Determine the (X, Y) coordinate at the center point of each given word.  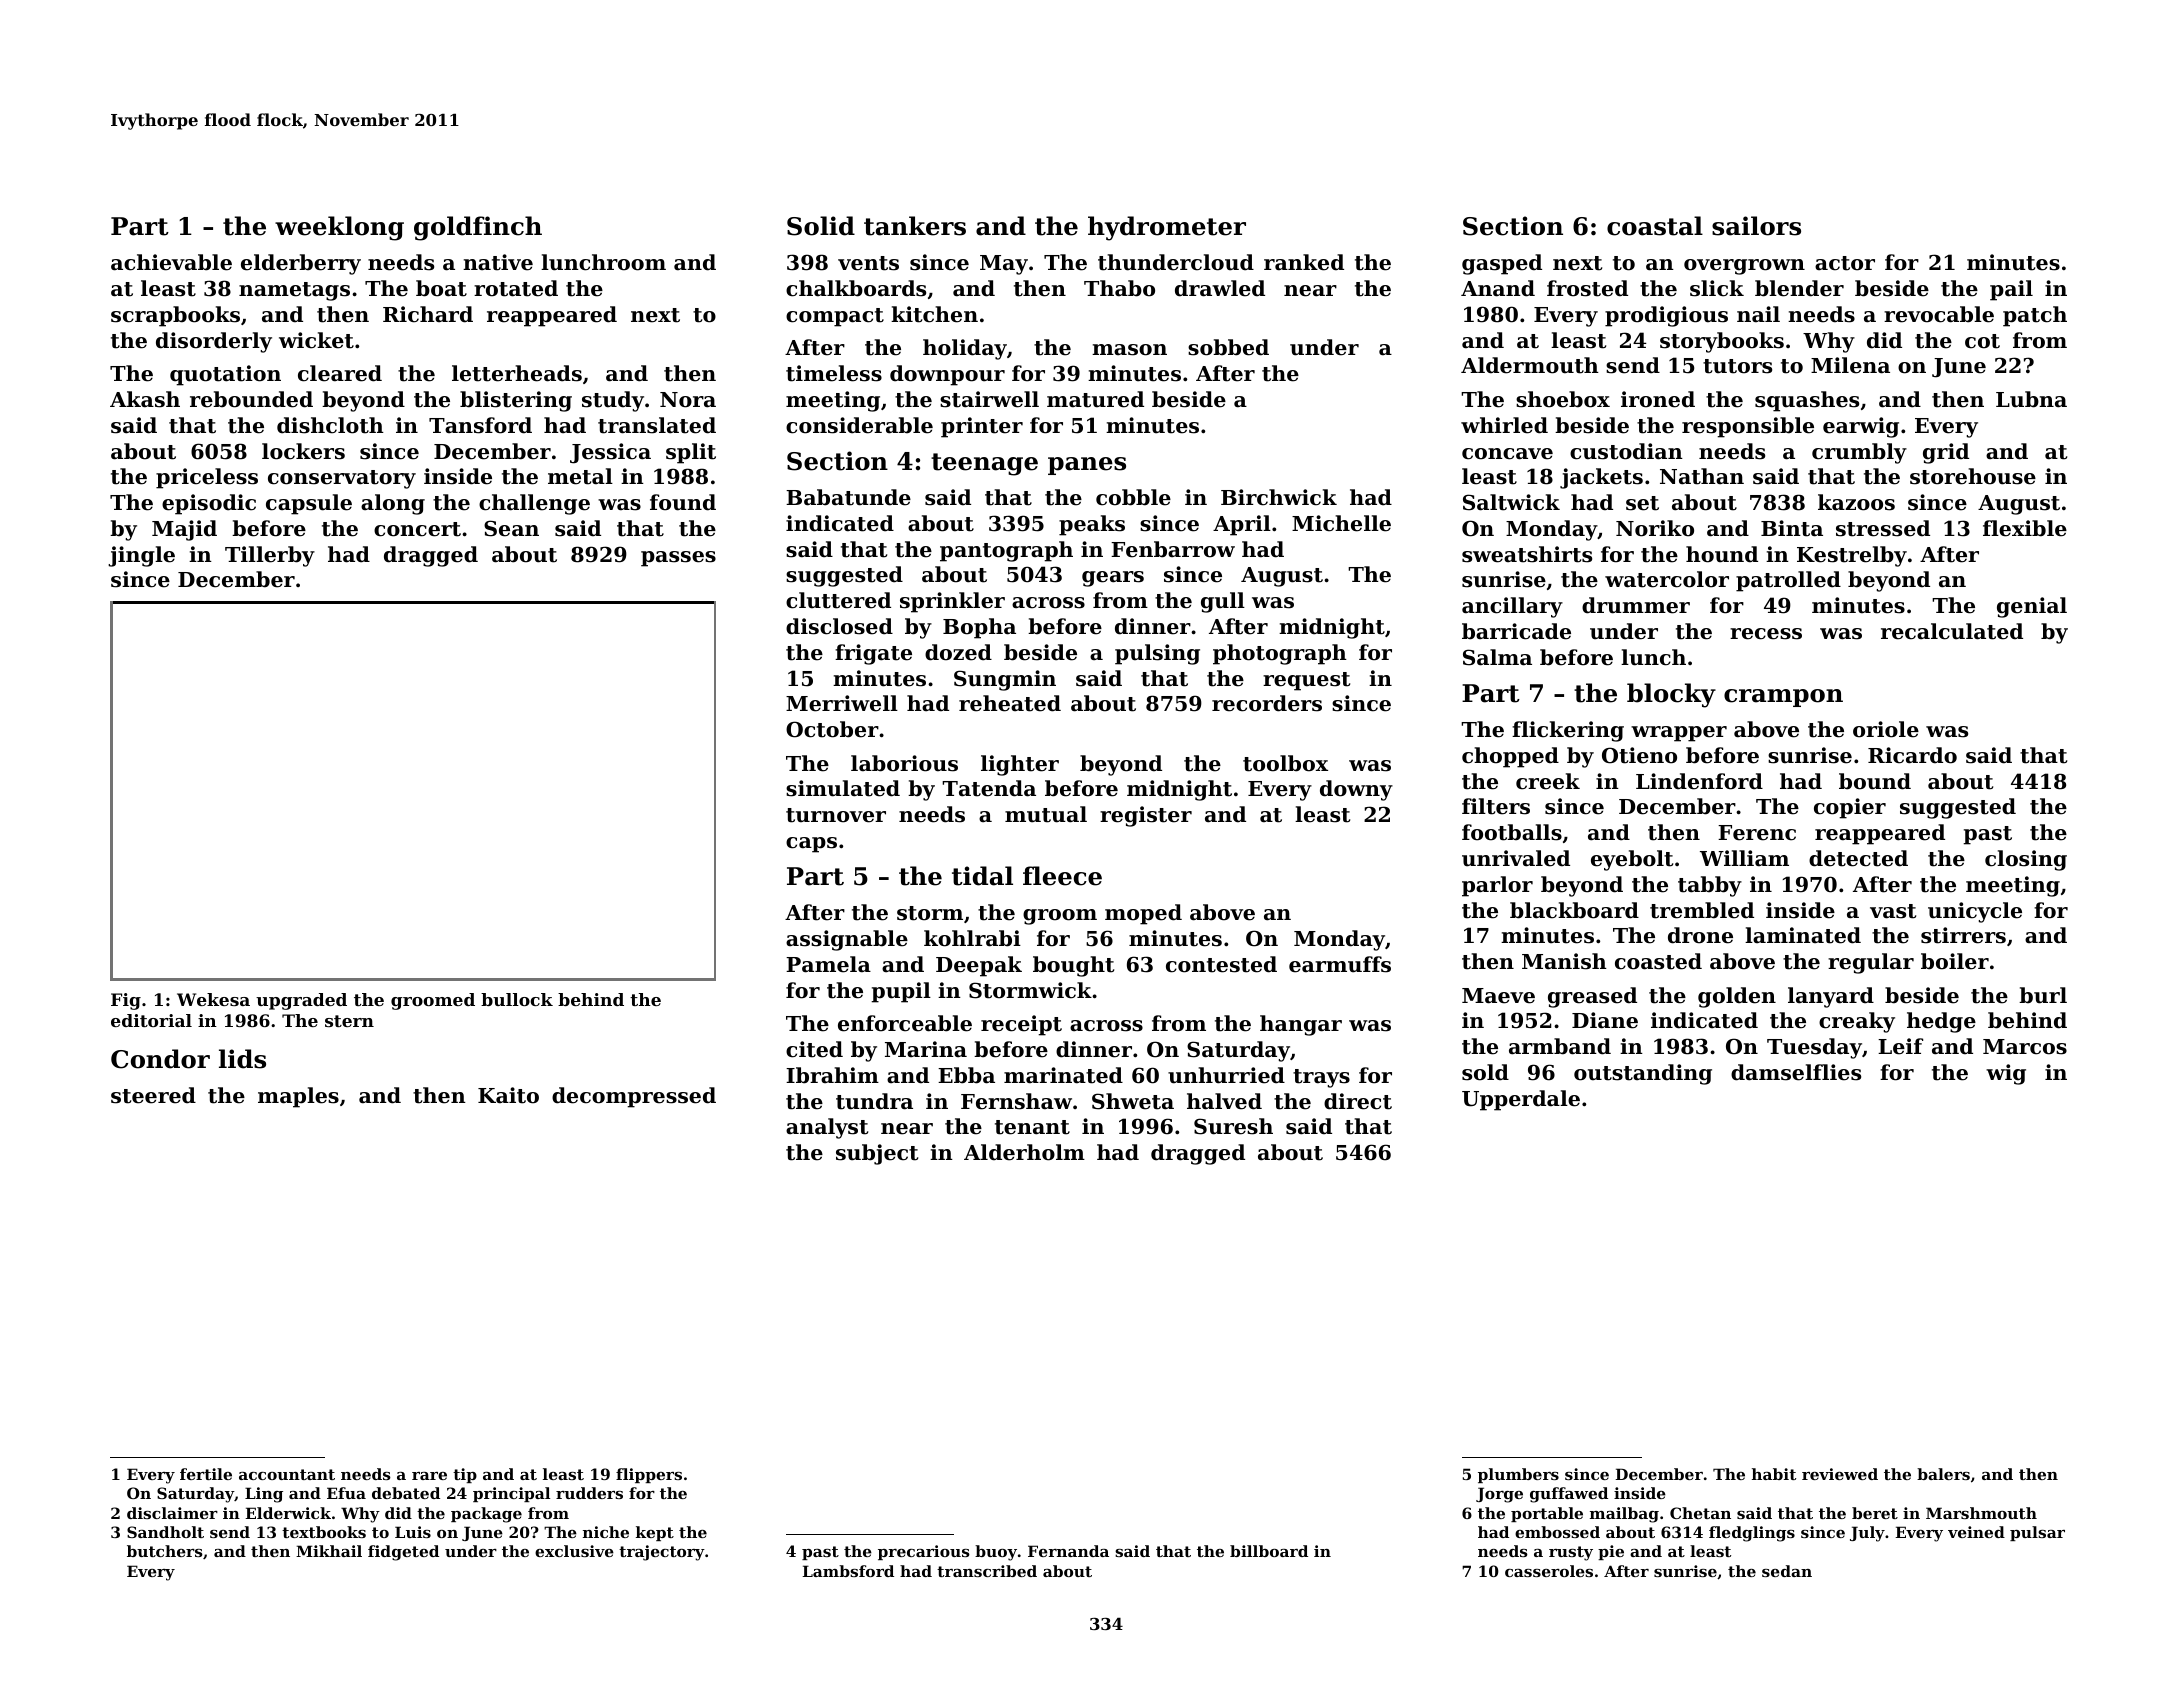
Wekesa (213, 999)
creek (1548, 781)
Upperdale (1521, 1100)
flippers (649, 1475)
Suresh (1233, 1126)
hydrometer (1167, 228)
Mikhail (329, 1551)
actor (1845, 263)
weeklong (339, 228)
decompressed (634, 1097)
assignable (847, 940)
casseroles (1549, 1571)
